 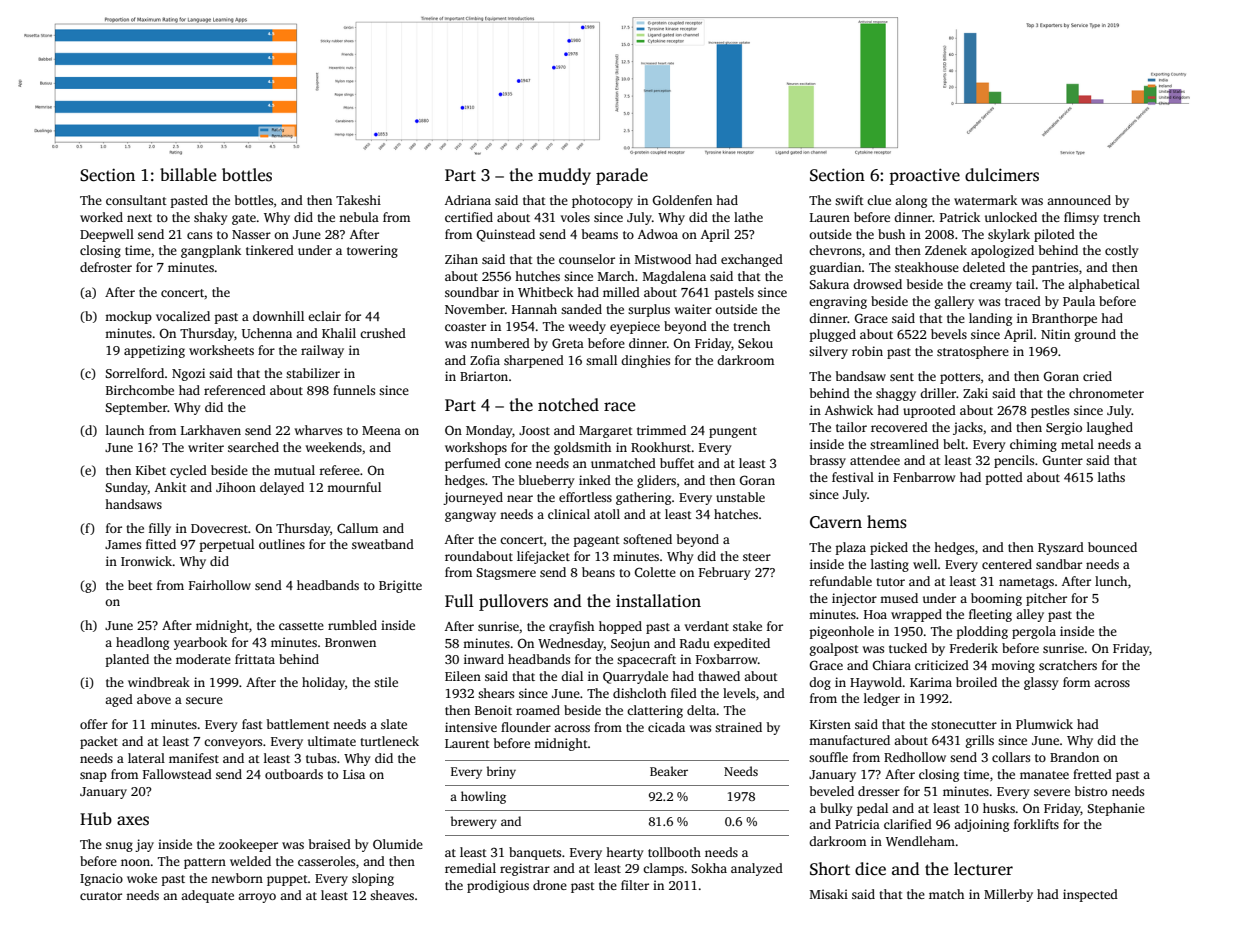 I want to click on Larkhaven, so click(x=211, y=430).
